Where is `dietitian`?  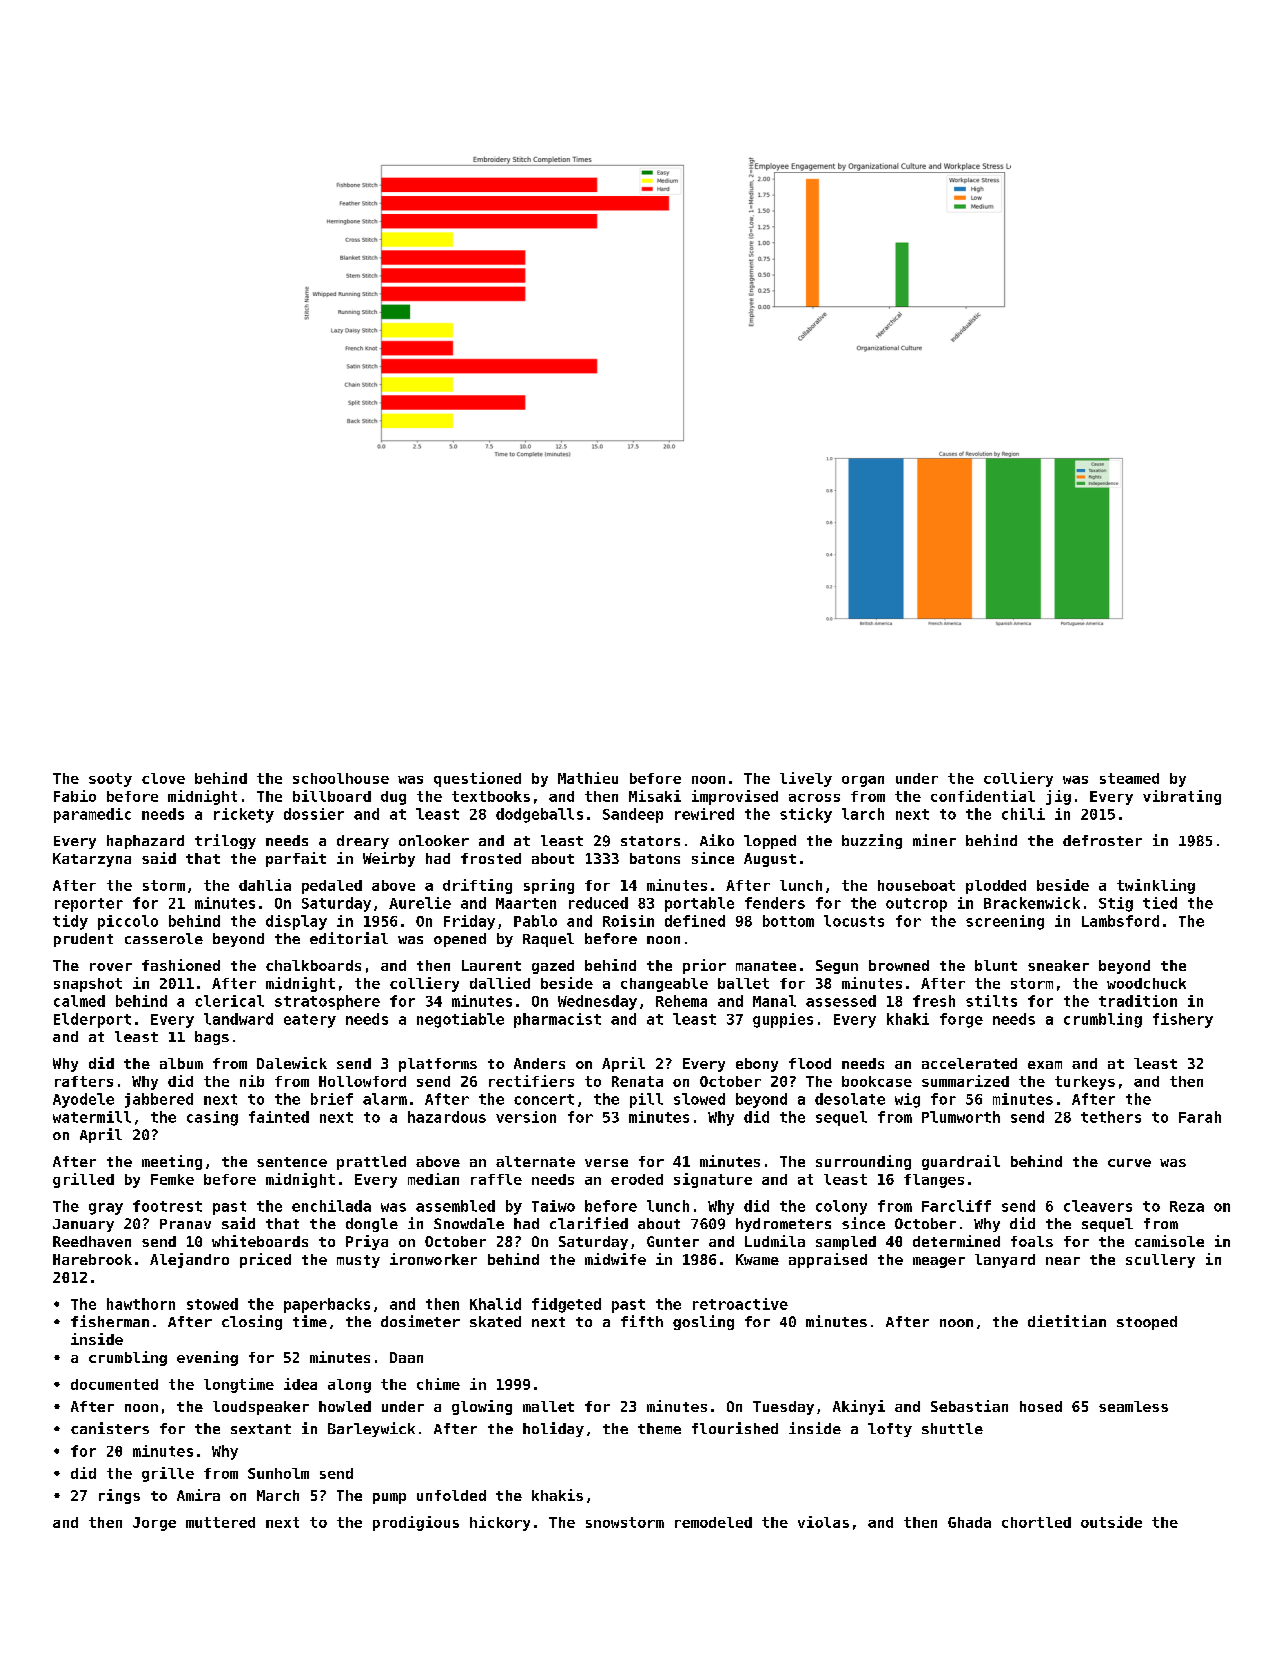
dietitian is located at coordinates (1067, 1321).
